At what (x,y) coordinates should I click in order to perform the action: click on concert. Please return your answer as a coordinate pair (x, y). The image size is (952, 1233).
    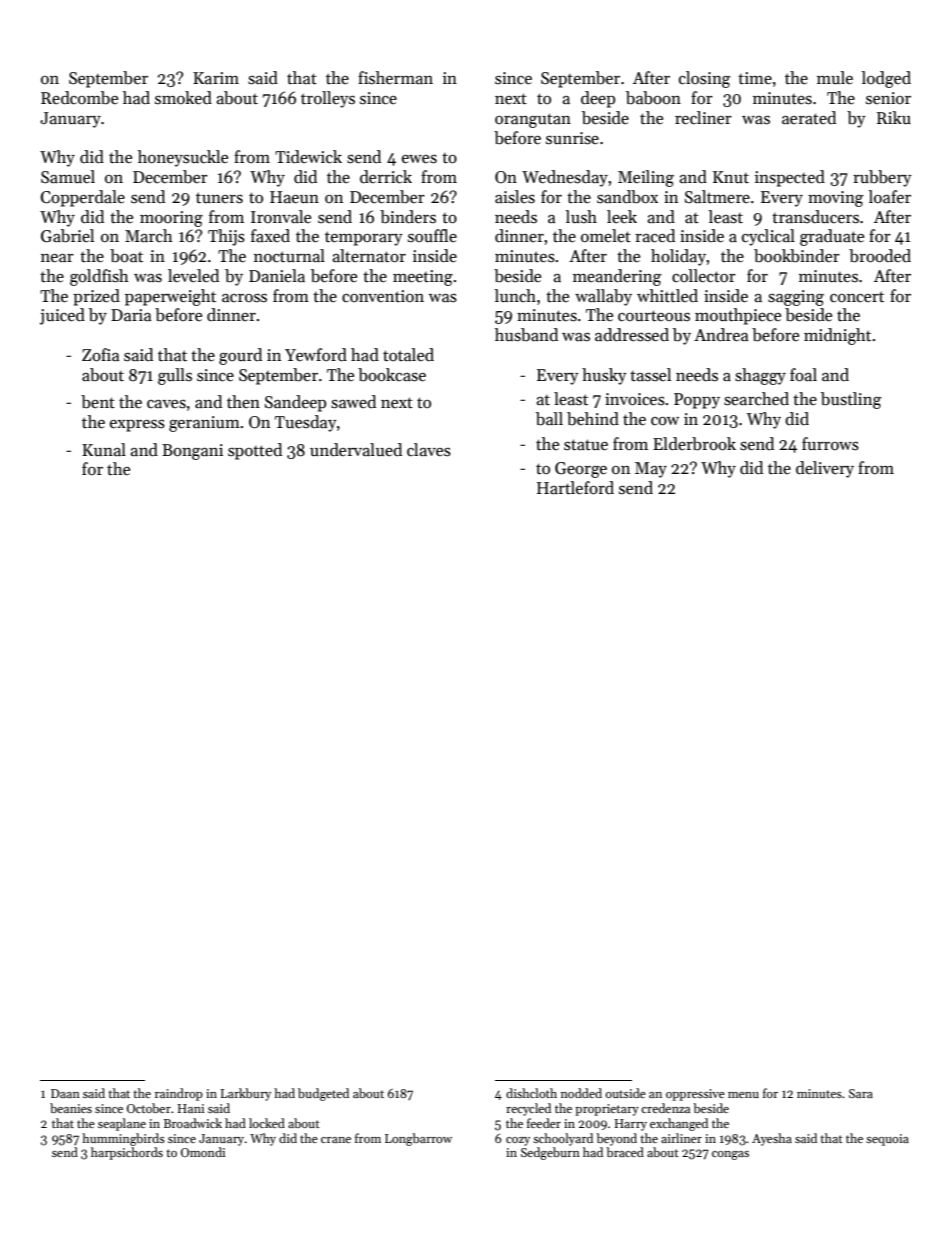
    Looking at the image, I should click on (857, 297).
